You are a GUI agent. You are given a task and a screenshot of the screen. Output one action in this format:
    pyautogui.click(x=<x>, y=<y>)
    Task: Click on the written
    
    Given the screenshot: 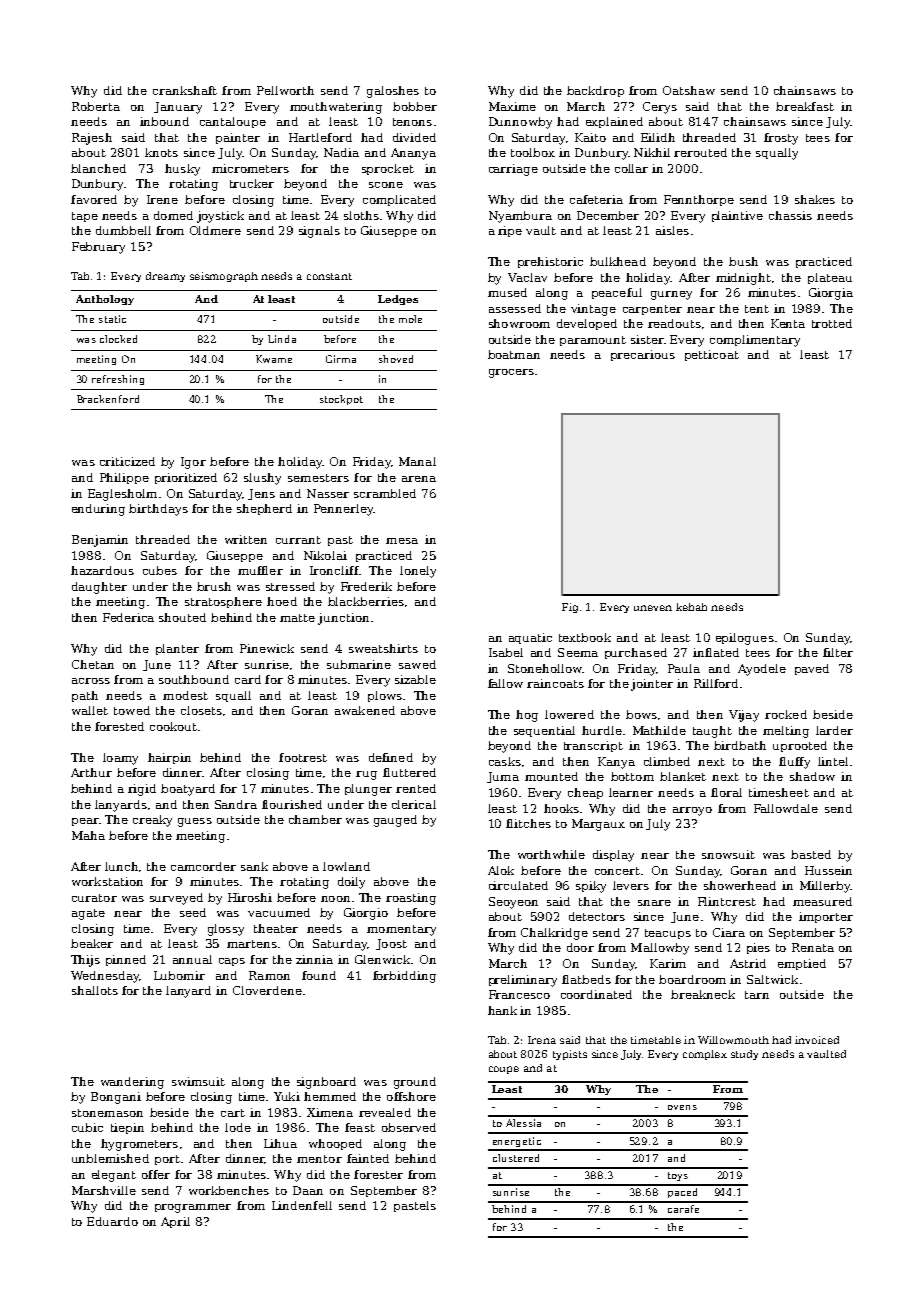 What is the action you would take?
    pyautogui.click(x=246, y=539)
